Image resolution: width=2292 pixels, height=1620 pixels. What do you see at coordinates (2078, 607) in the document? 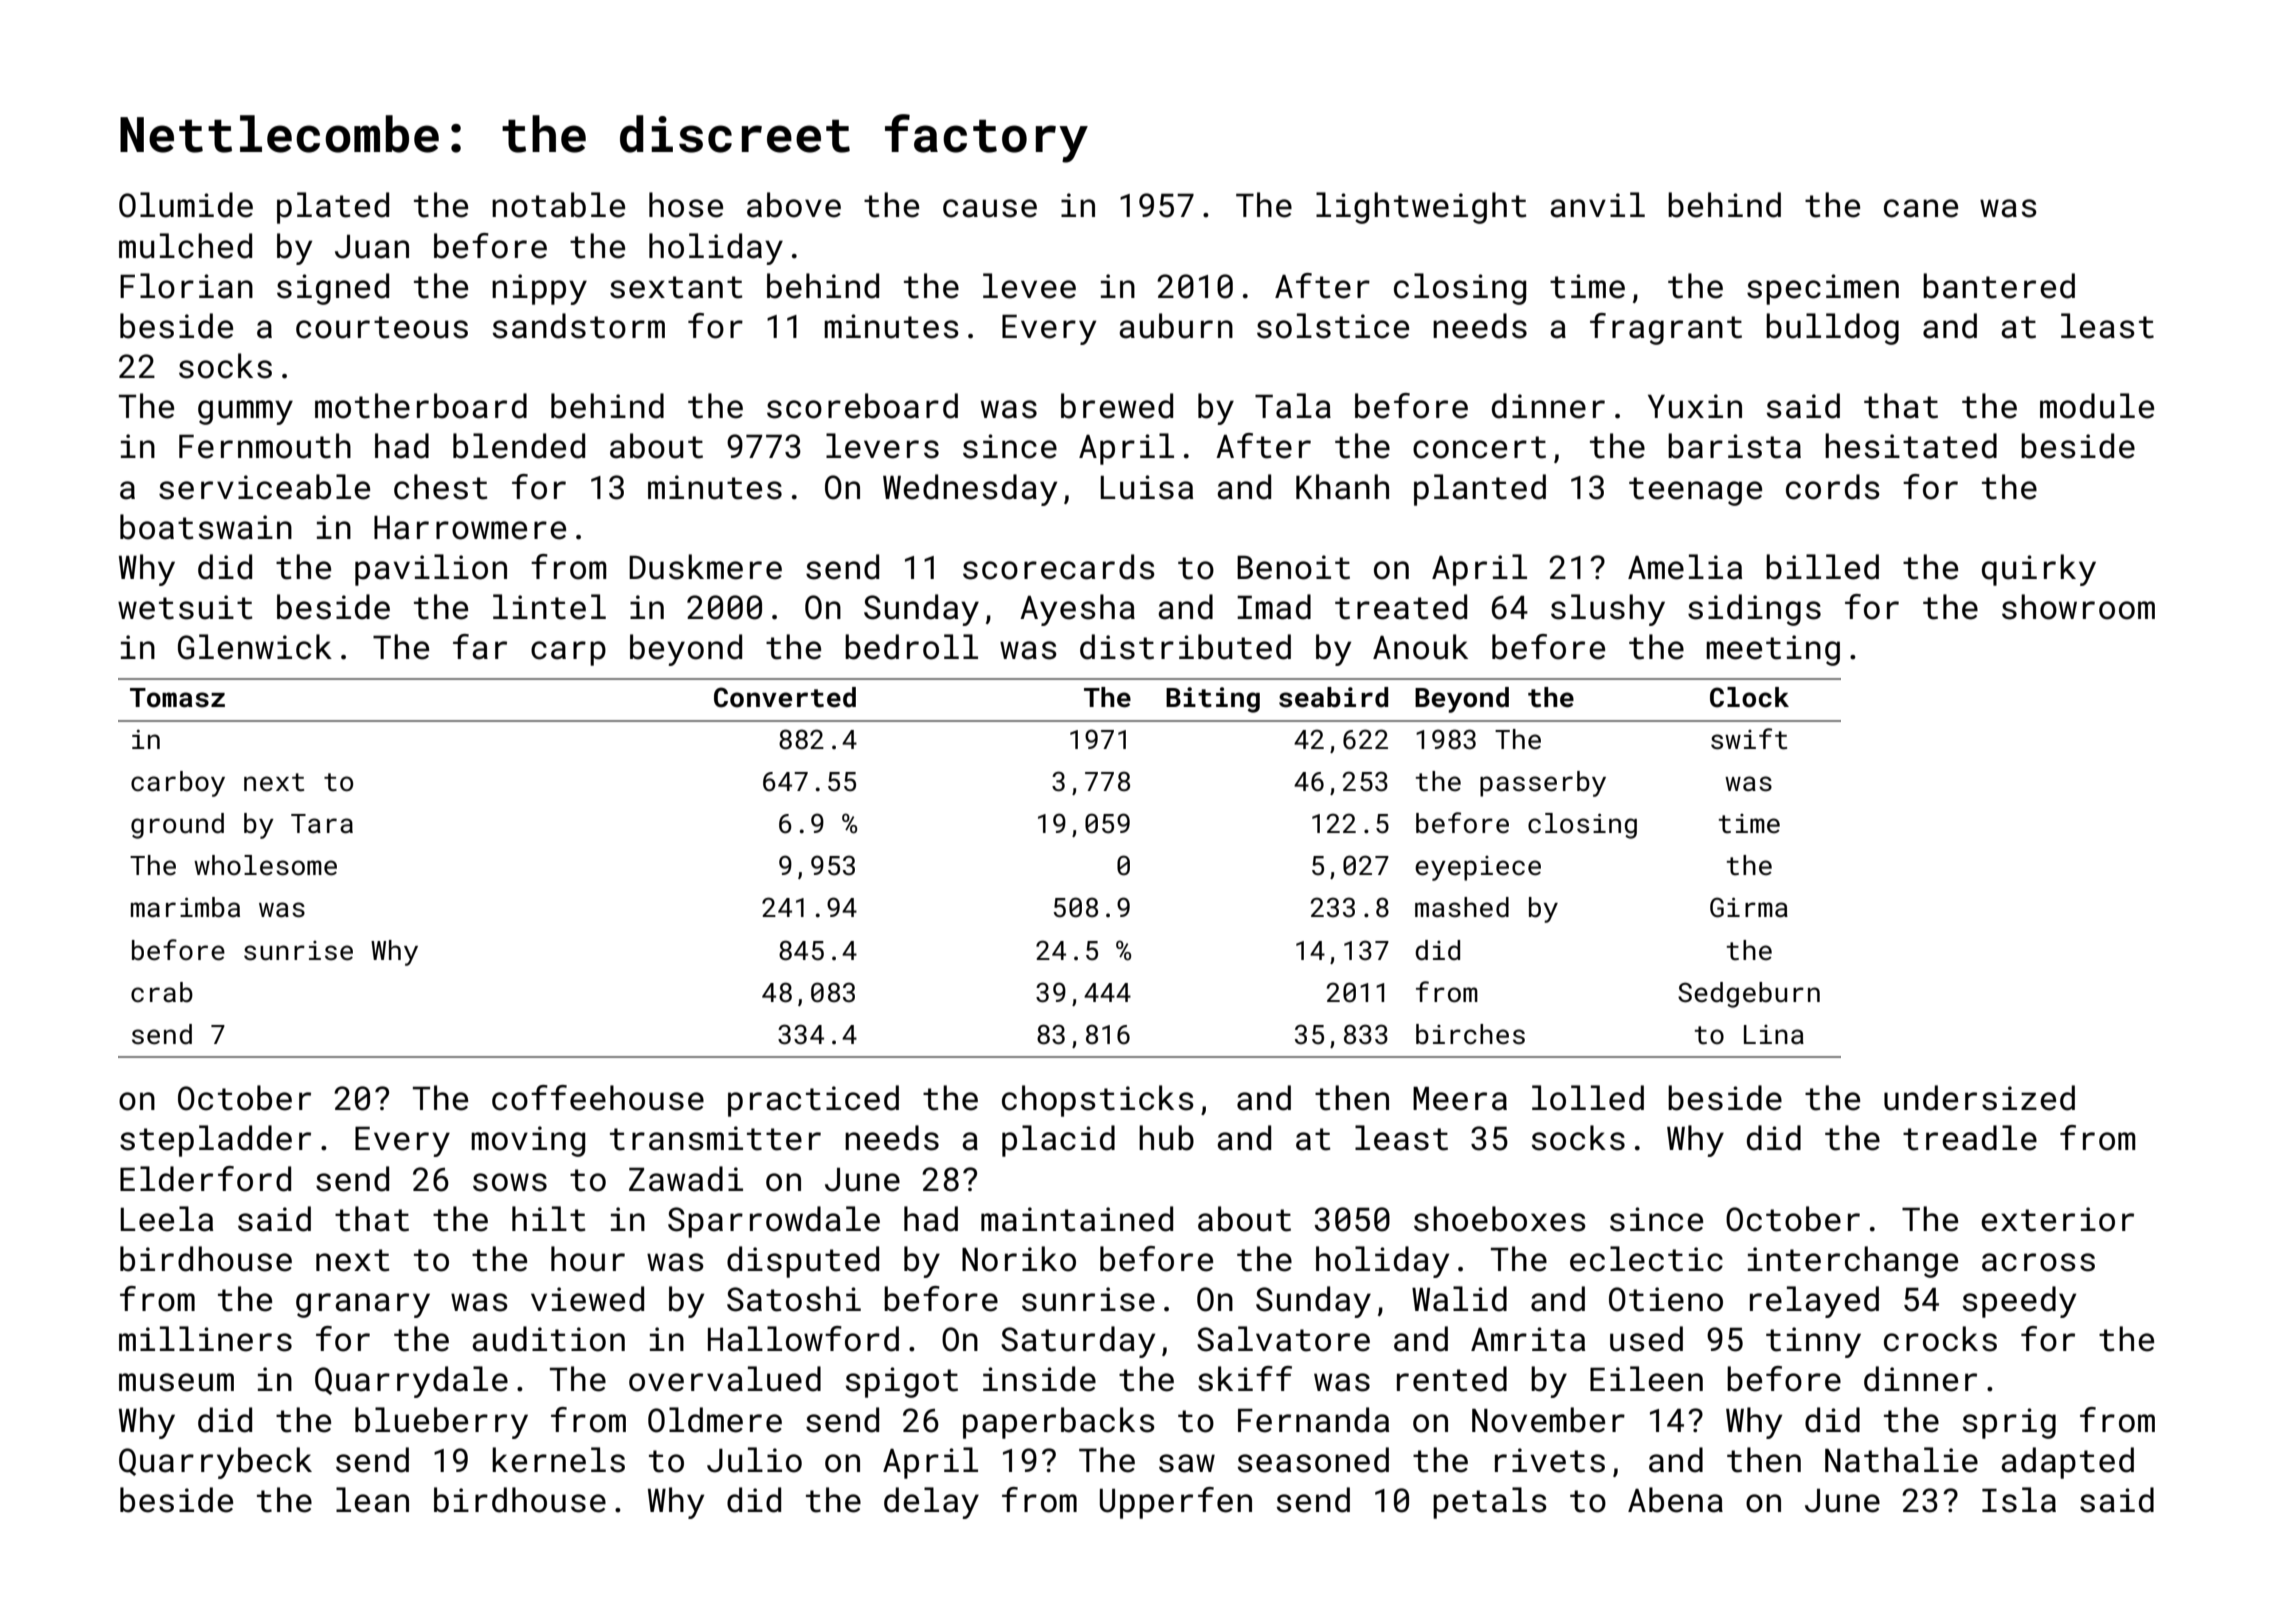
I see `showroom` at bounding box center [2078, 607].
